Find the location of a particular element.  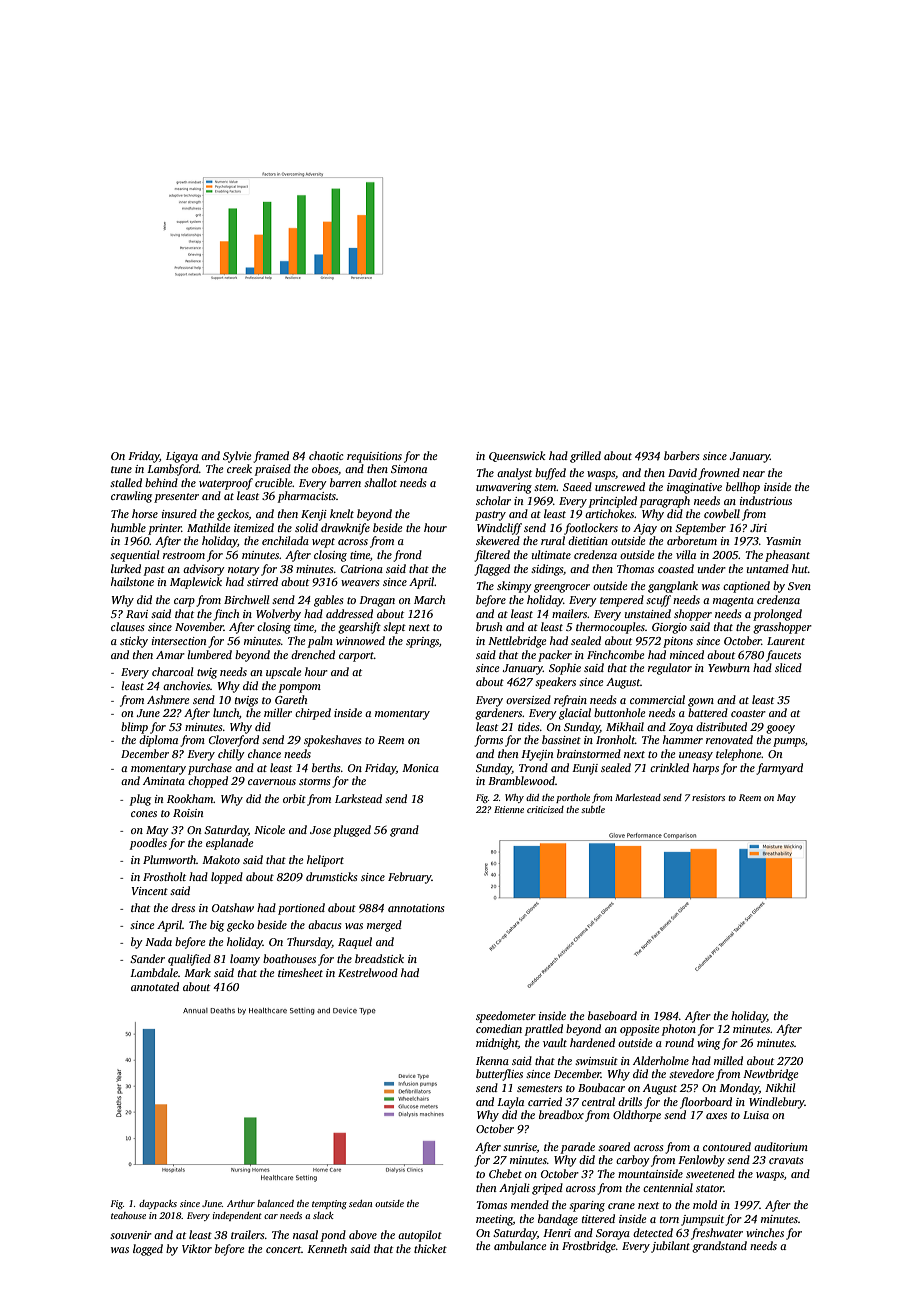

packer is located at coordinates (555, 656).
